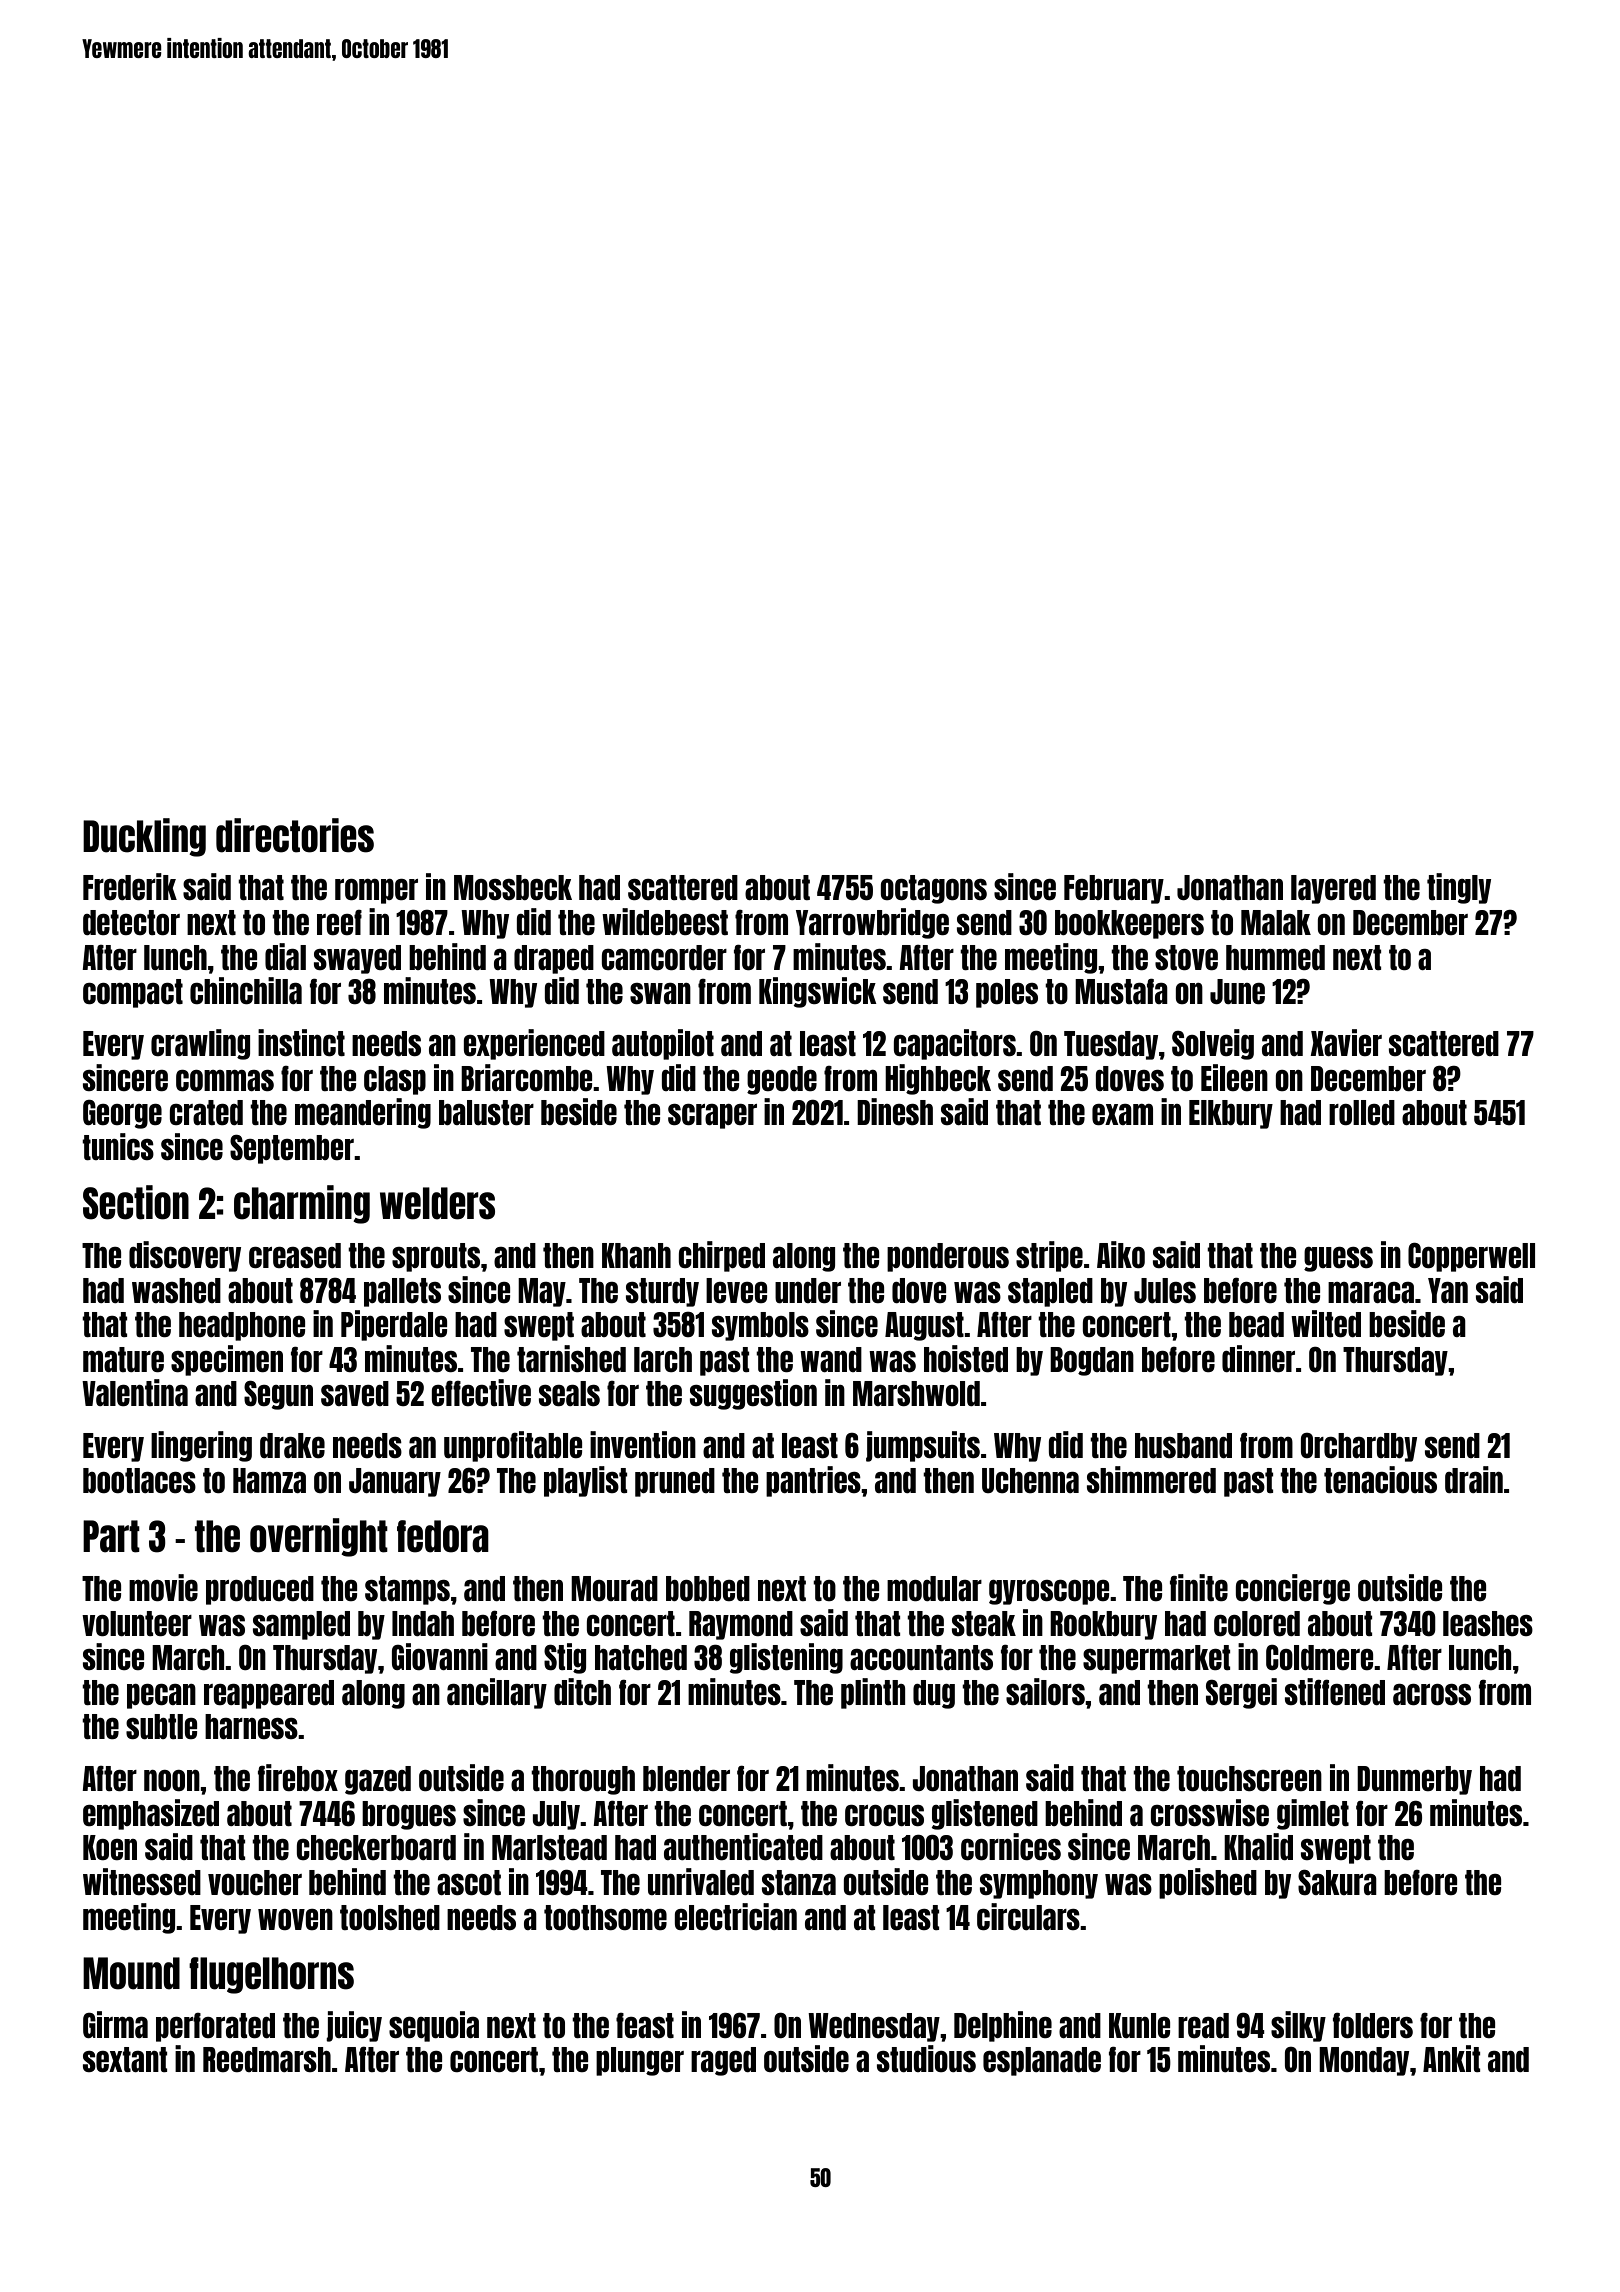  What do you see at coordinates (884, 1815) in the image?
I see `crocus` at bounding box center [884, 1815].
